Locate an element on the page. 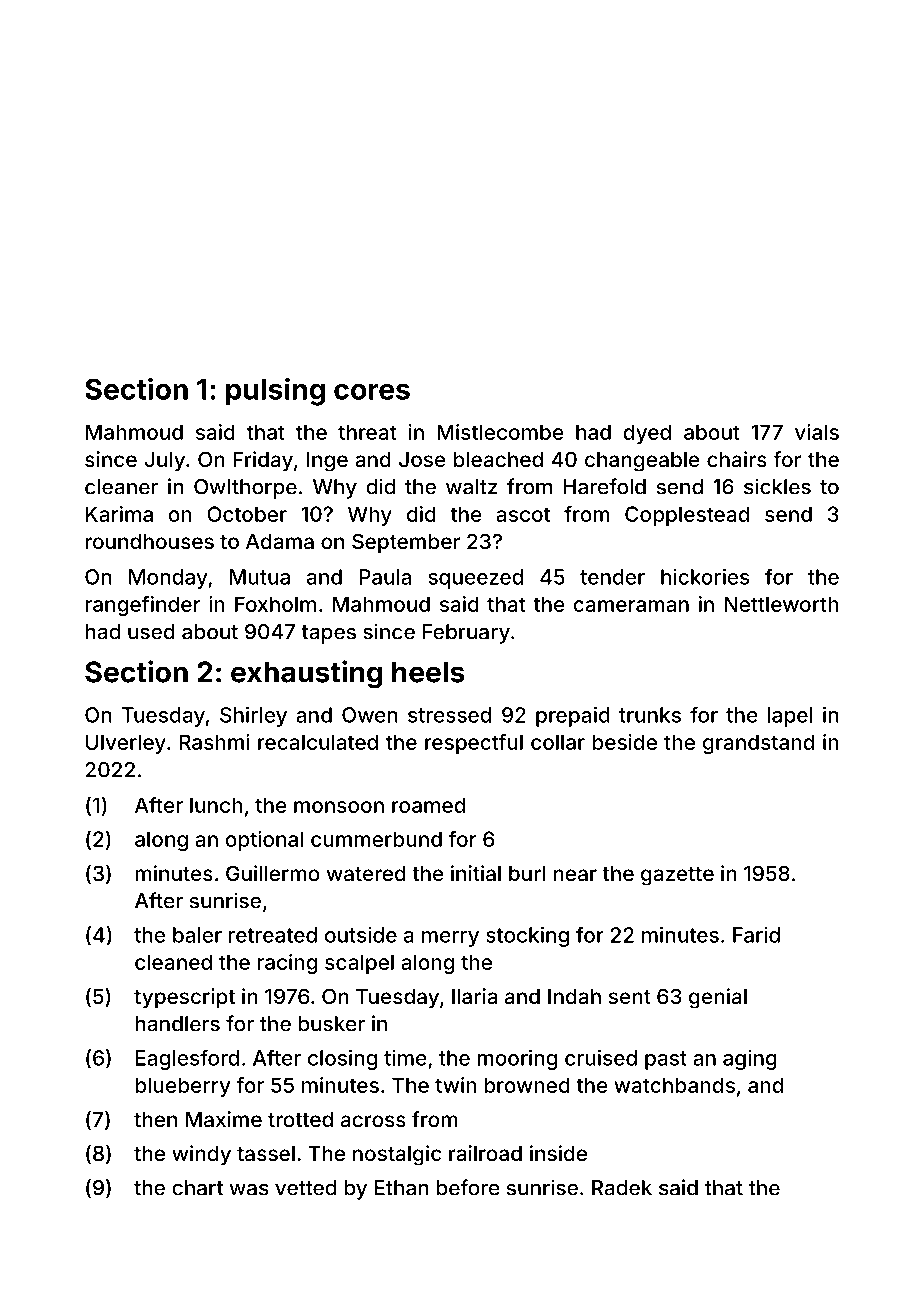 This page has width=924, height=1314. grandstand is located at coordinates (758, 744).
